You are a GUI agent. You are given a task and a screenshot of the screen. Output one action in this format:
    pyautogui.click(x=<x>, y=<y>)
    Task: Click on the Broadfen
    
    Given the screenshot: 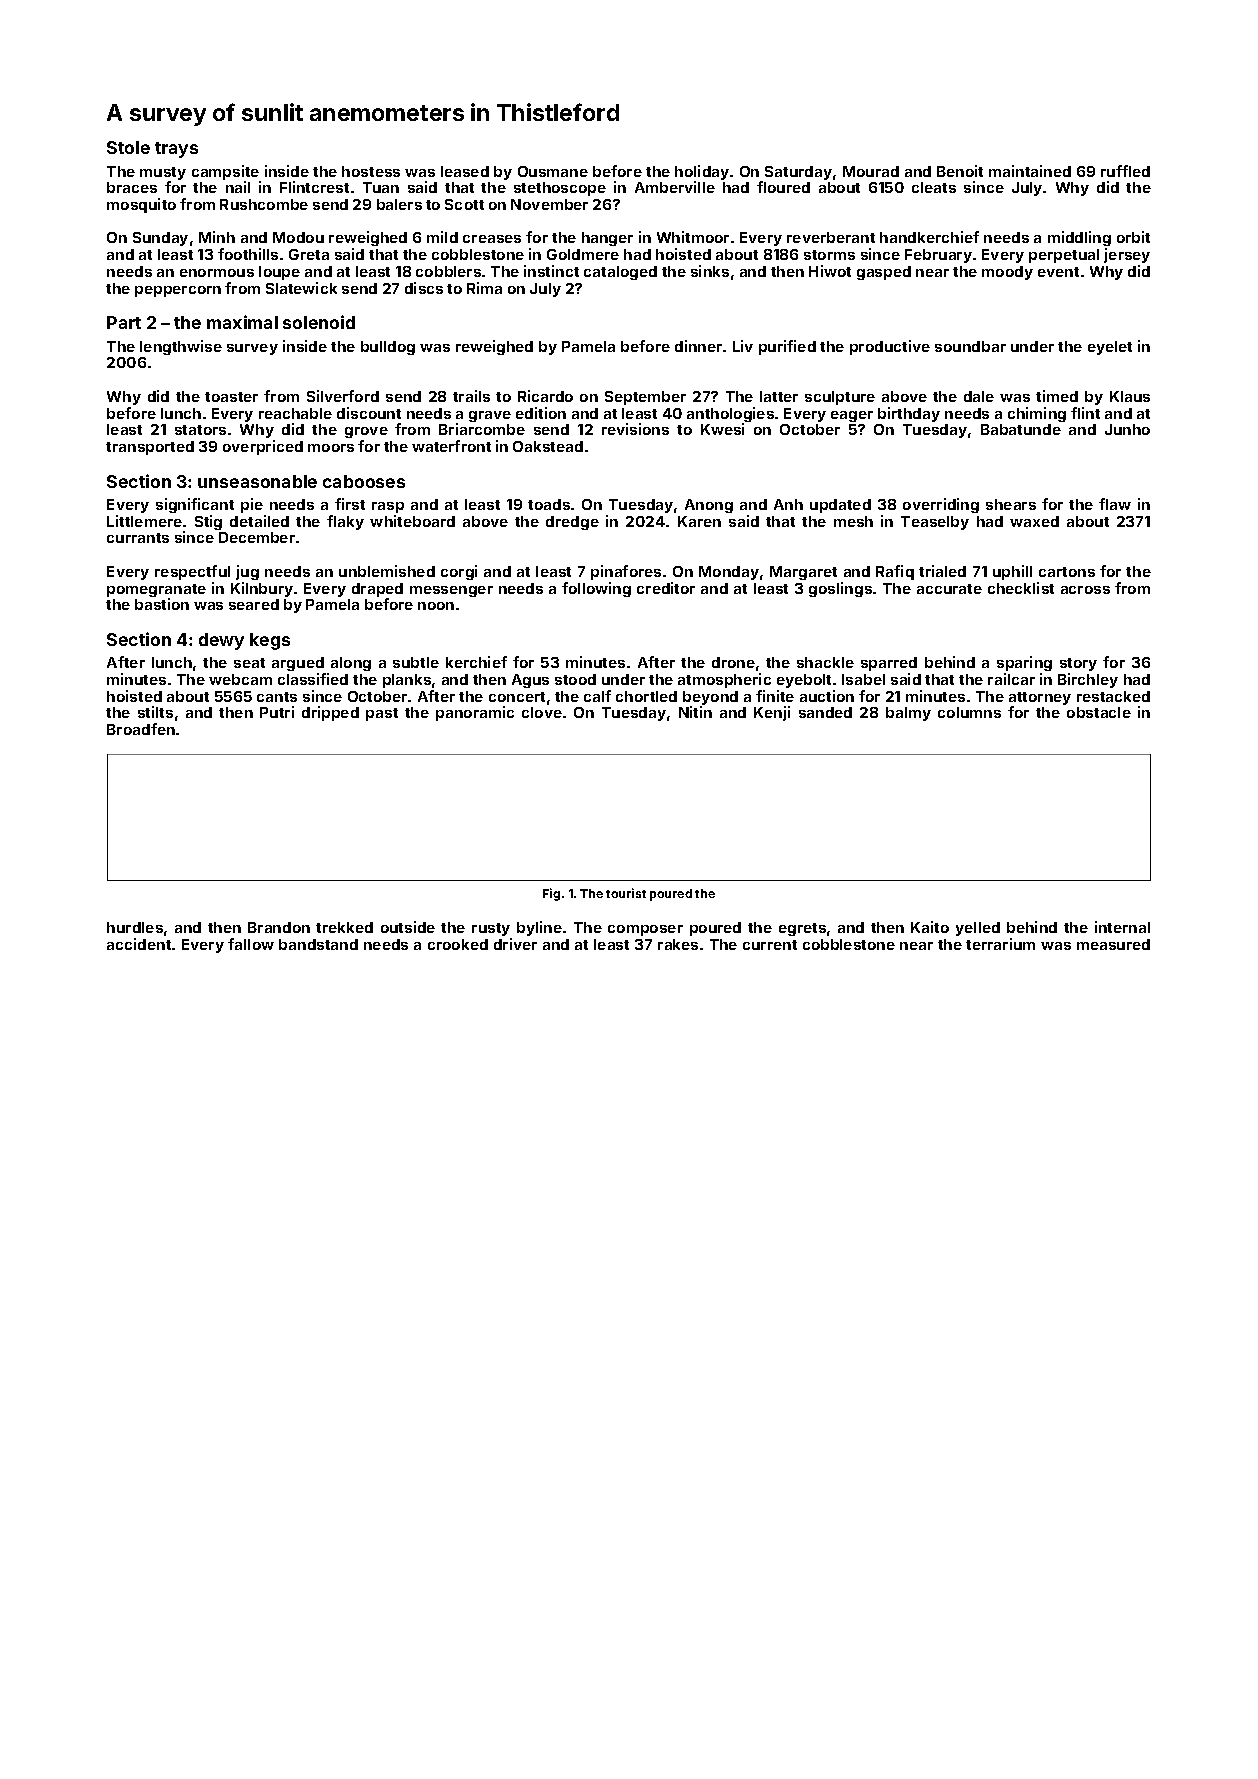 What is the action you would take?
    pyautogui.click(x=141, y=729)
